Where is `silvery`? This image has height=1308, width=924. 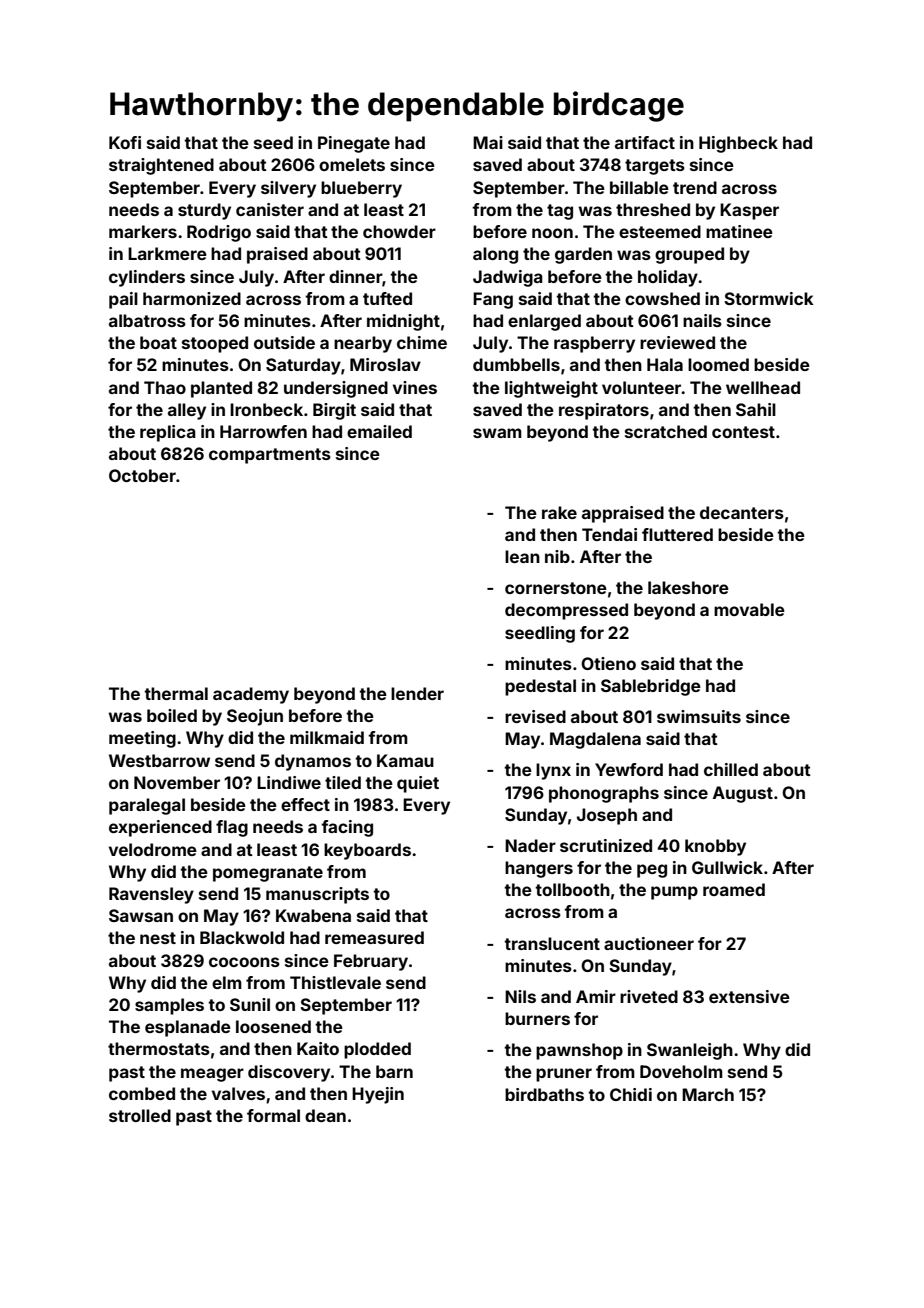
silvery is located at coordinates (288, 189).
